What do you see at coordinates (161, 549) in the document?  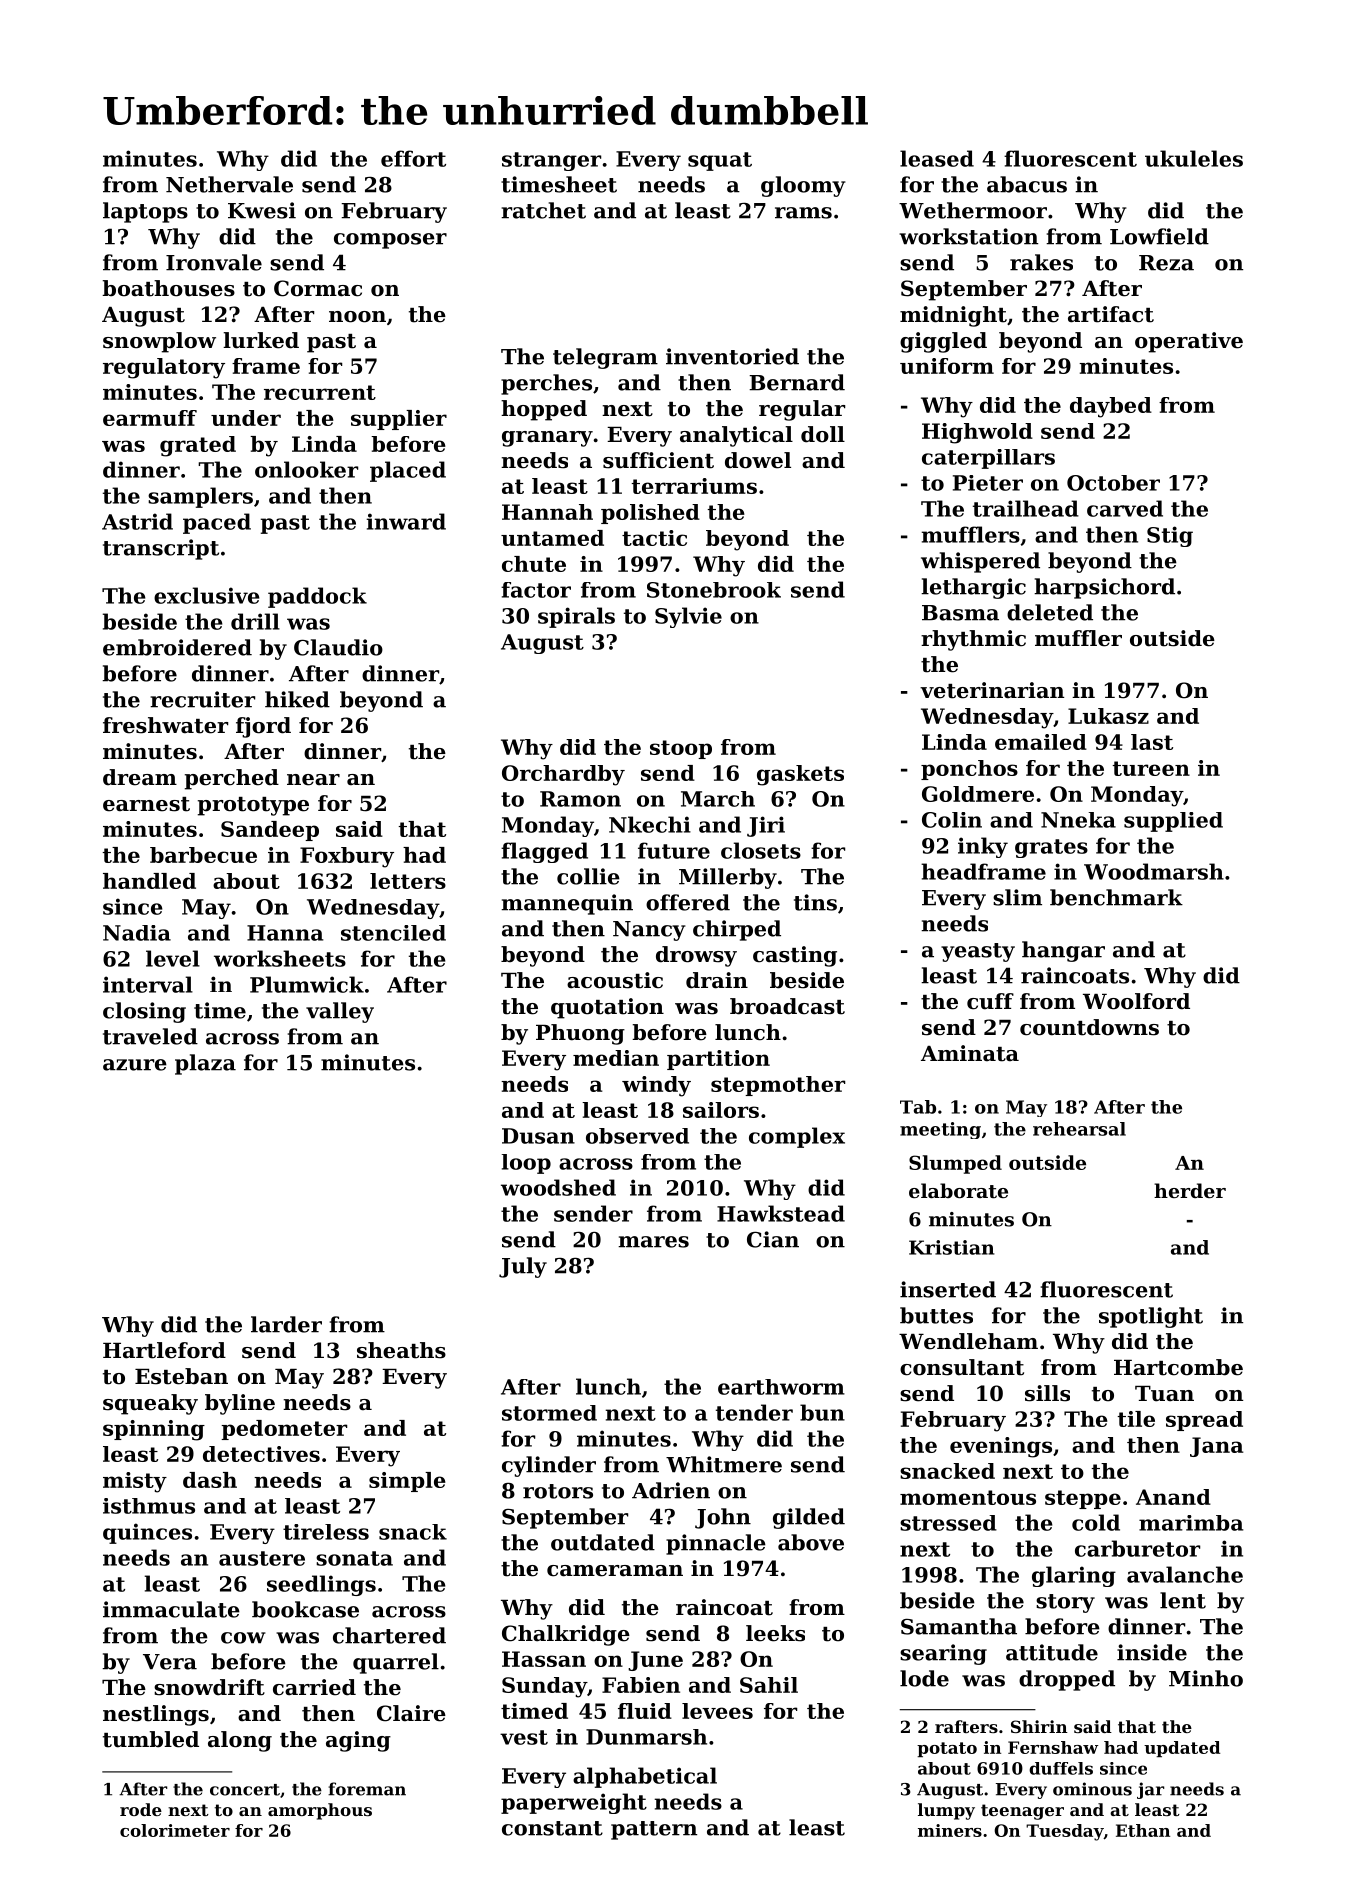 I see `transcript` at bounding box center [161, 549].
